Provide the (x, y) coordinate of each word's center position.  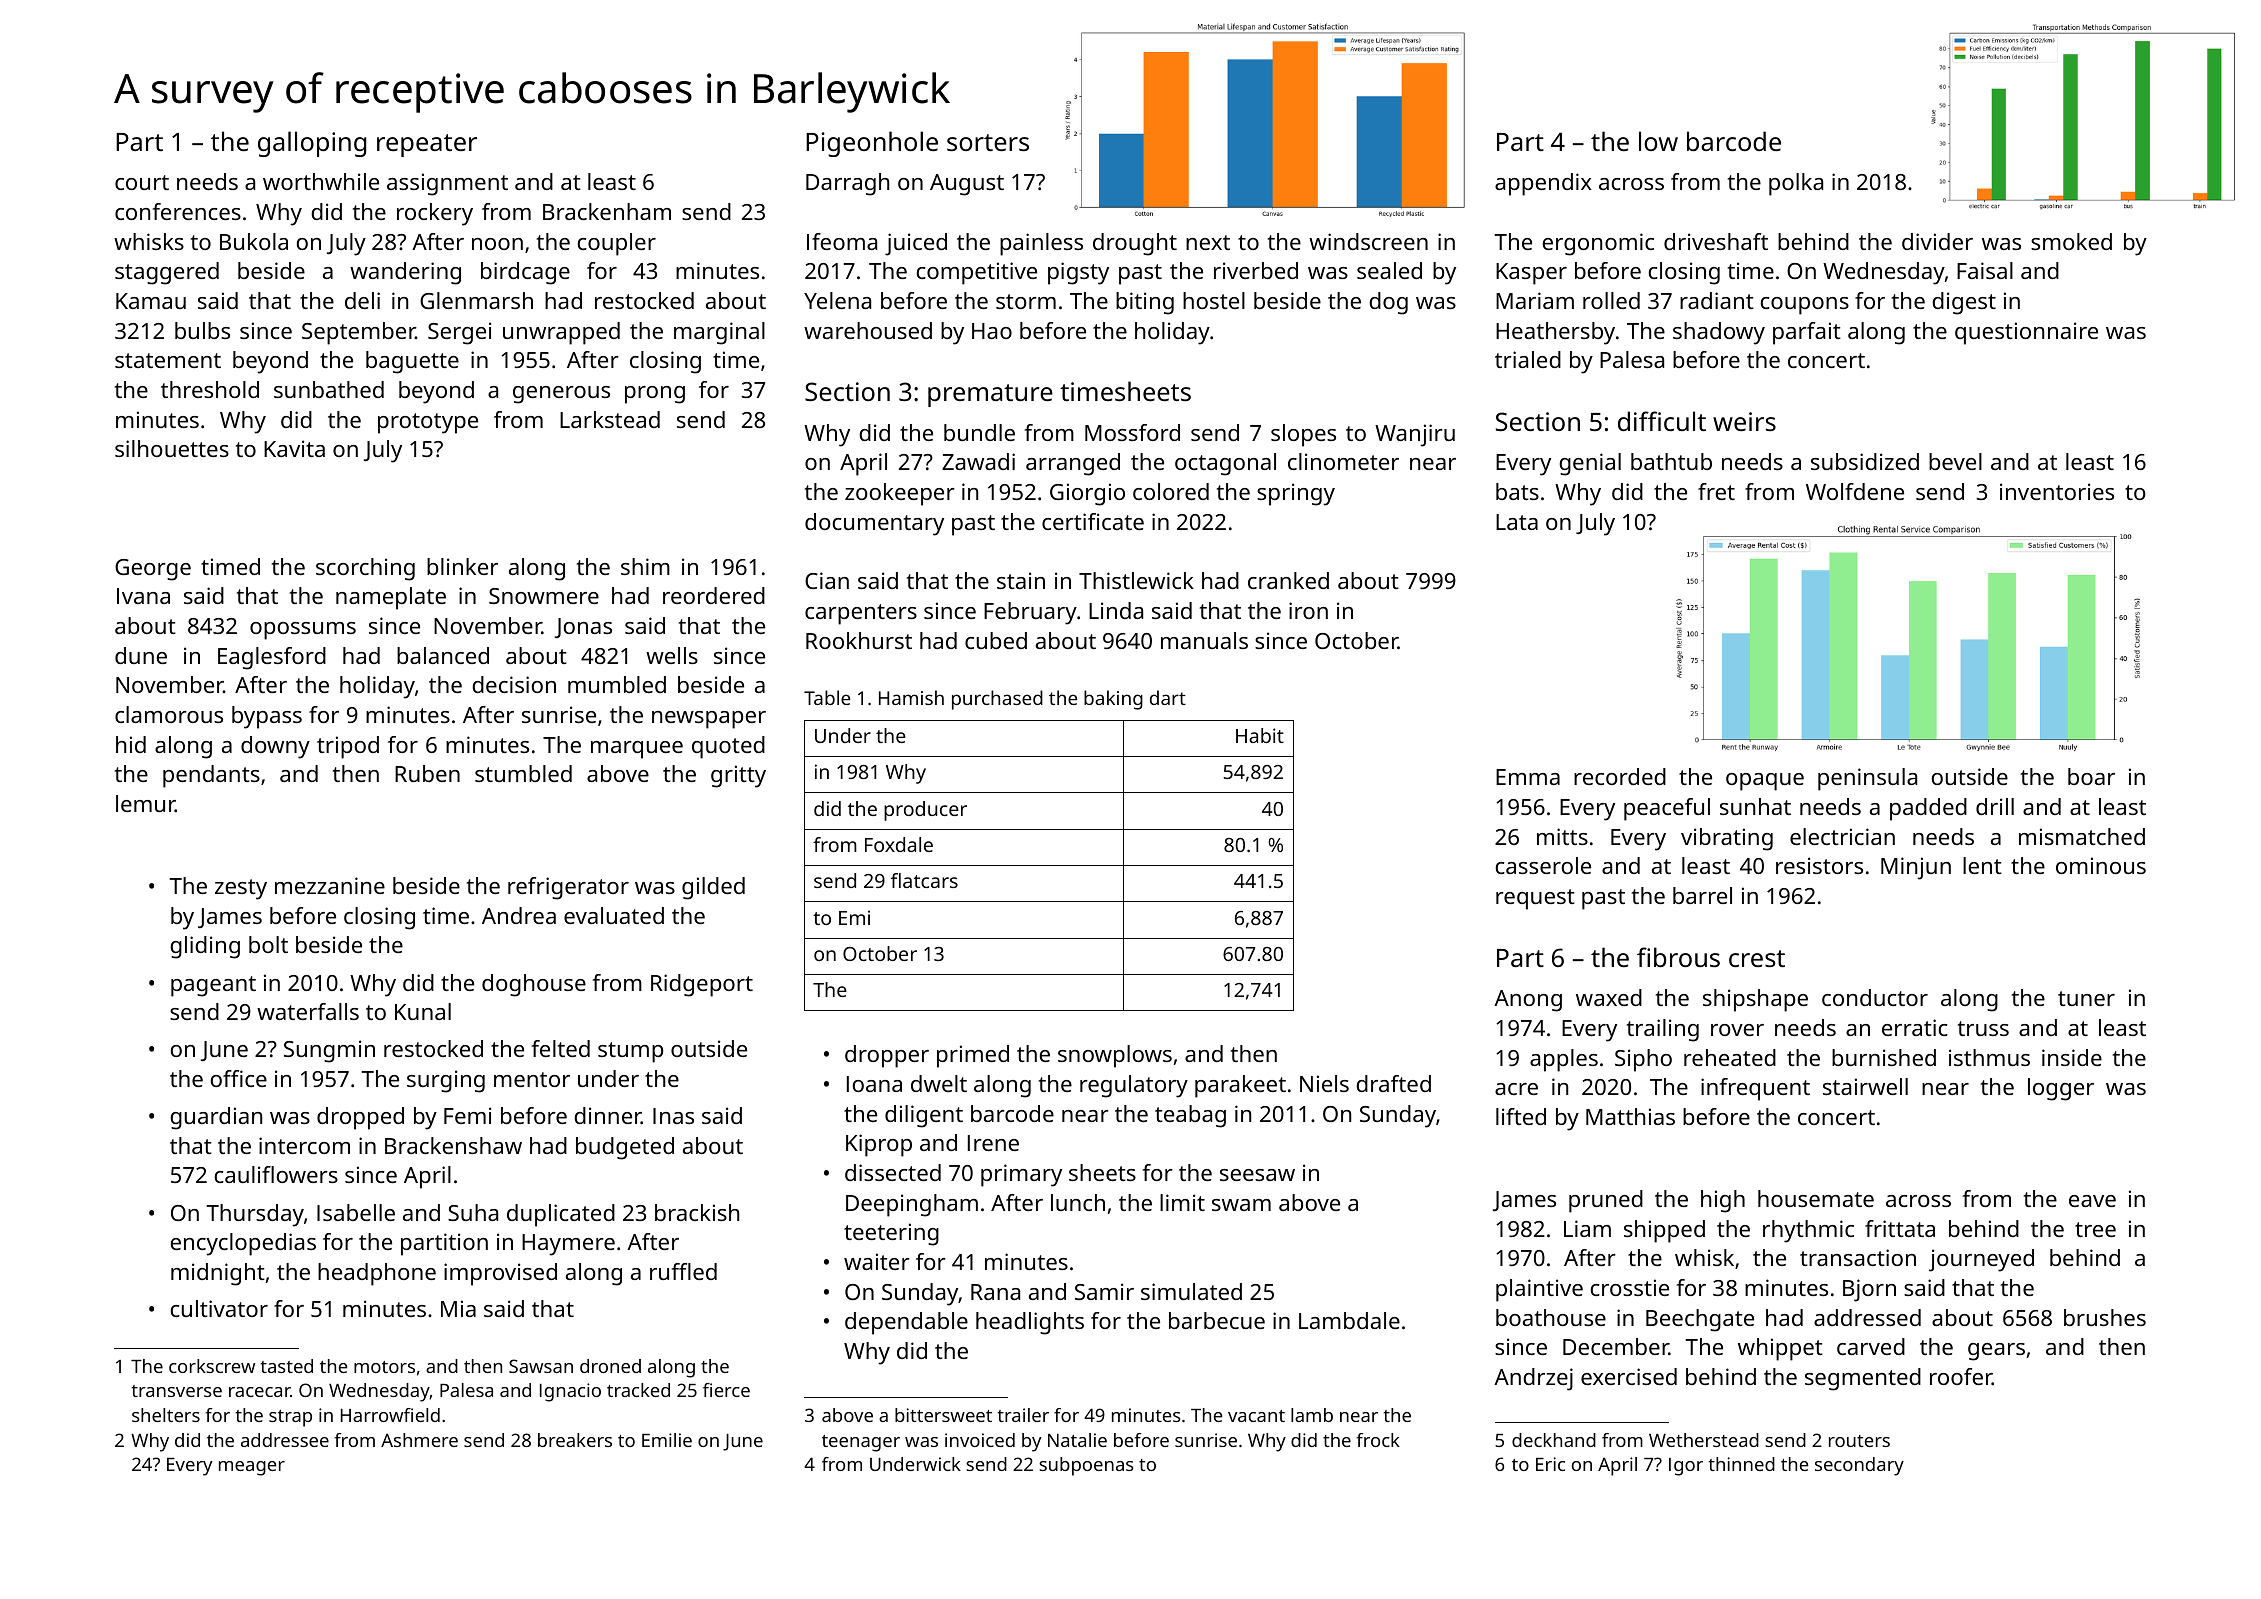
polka (1796, 184)
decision (514, 684)
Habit (1260, 735)
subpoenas (1086, 1466)
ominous (2101, 865)
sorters (988, 142)
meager (252, 1468)
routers (1859, 1441)
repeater (427, 145)
